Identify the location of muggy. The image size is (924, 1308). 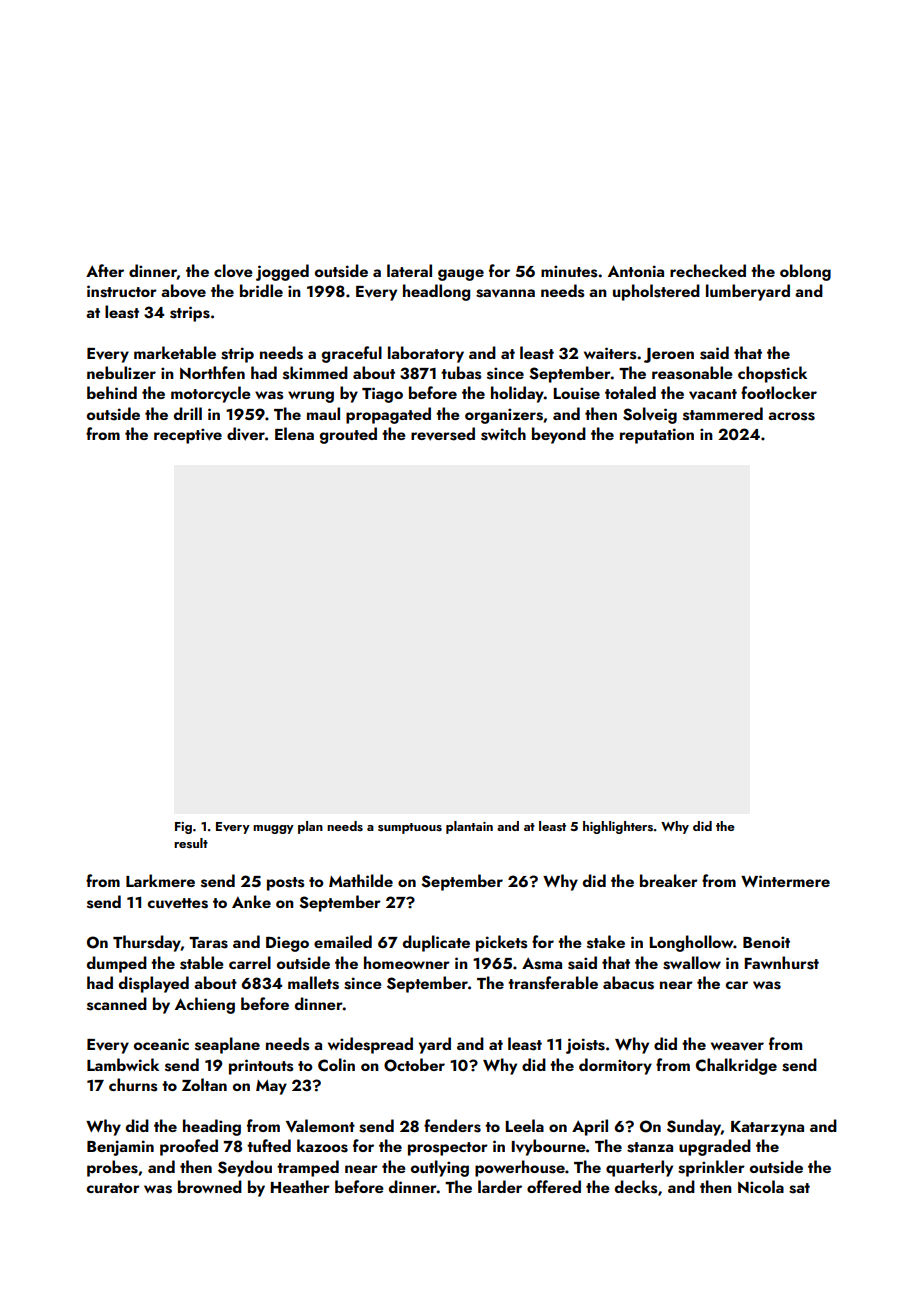
(273, 829).
